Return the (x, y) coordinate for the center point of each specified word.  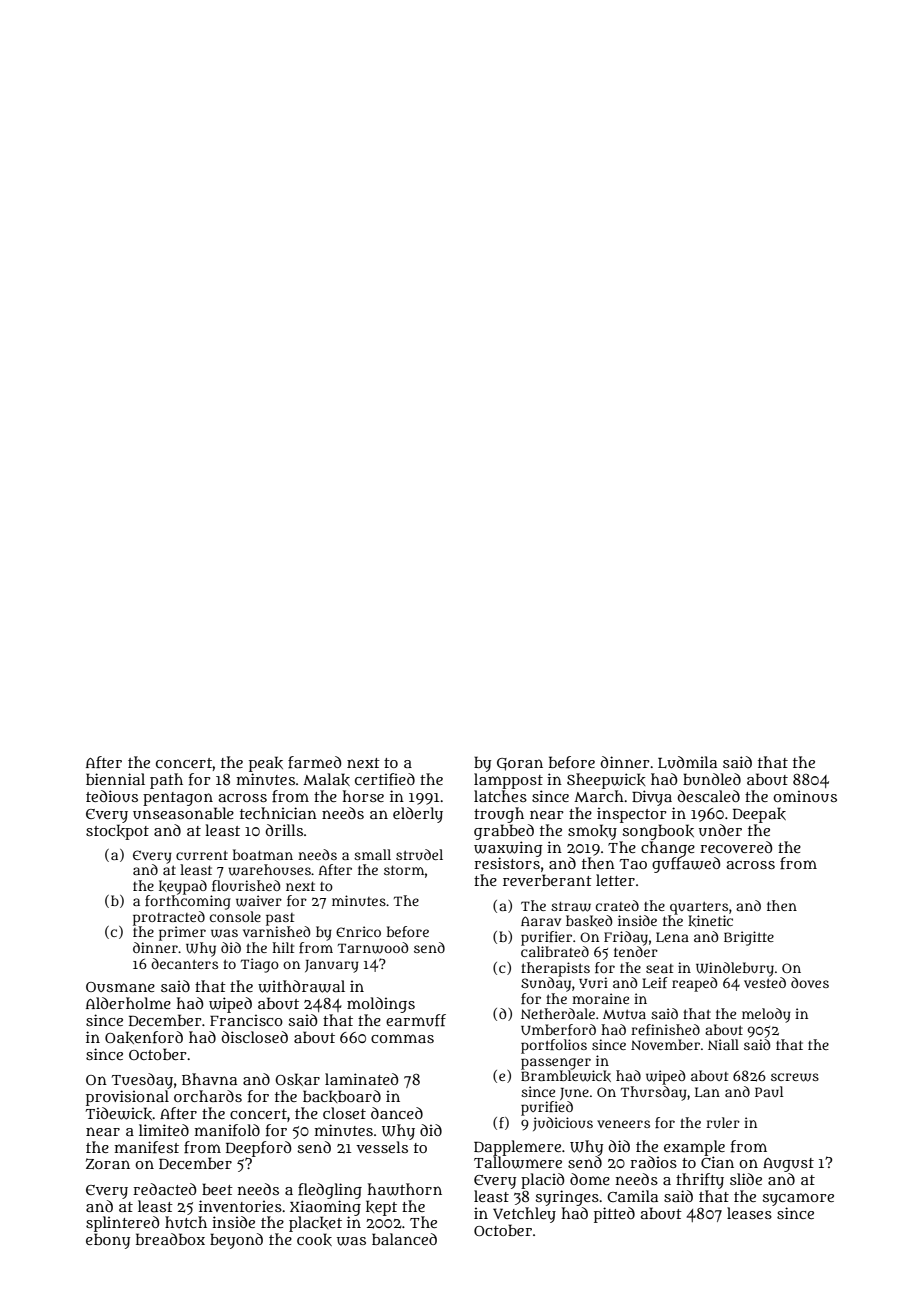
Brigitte (749, 938)
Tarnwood (373, 948)
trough (499, 815)
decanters (184, 963)
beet (217, 1189)
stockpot (117, 832)
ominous (805, 796)
